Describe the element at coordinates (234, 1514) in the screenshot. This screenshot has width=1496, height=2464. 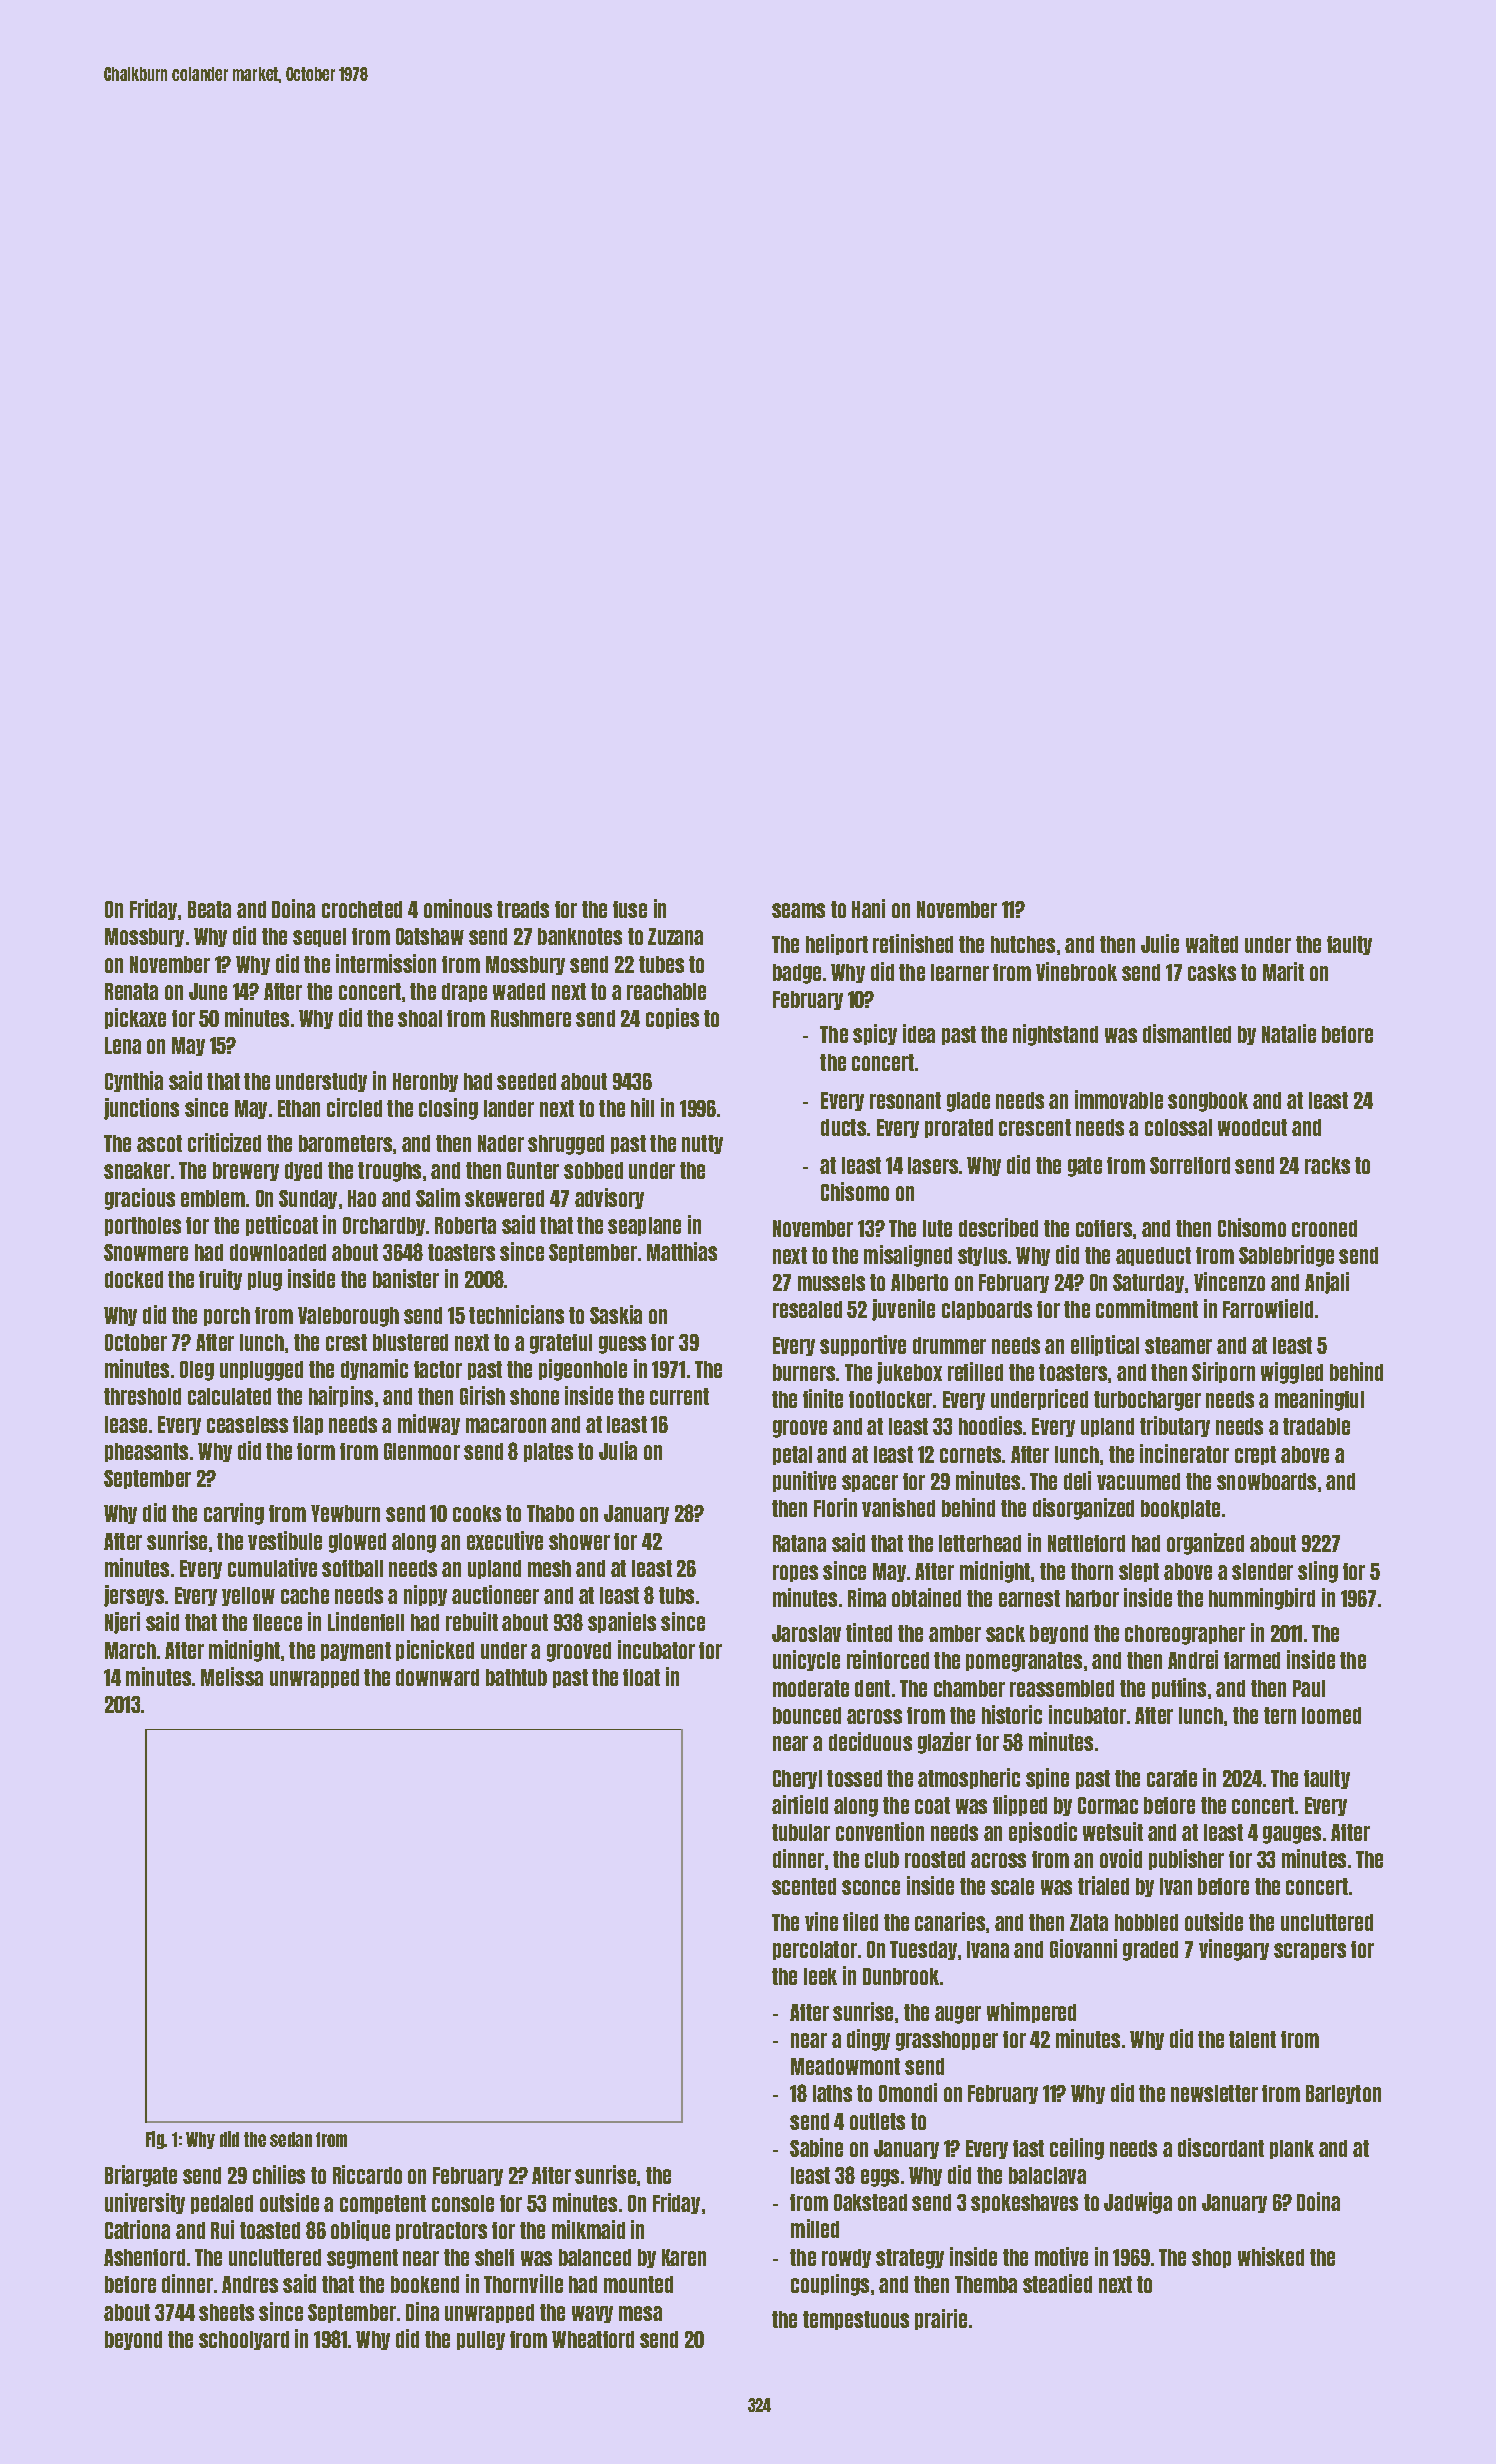
I see `carving` at that location.
